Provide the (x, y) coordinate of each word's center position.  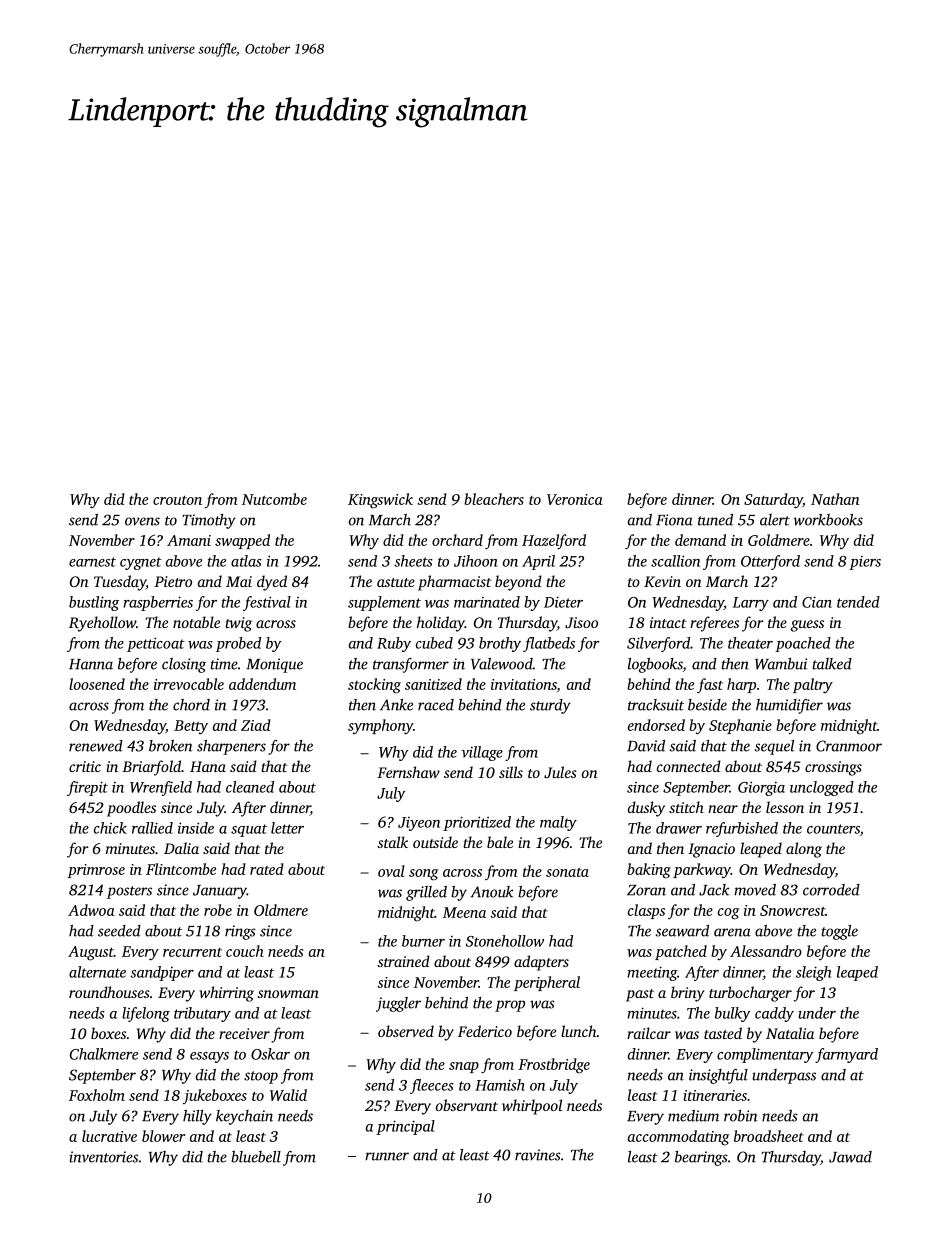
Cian (817, 602)
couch (245, 951)
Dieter (563, 602)
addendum (262, 684)
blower (163, 1136)
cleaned (250, 787)
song (424, 875)
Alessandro (766, 951)
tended (858, 602)
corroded (831, 890)
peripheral (547, 983)
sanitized (433, 684)
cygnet (141, 563)
